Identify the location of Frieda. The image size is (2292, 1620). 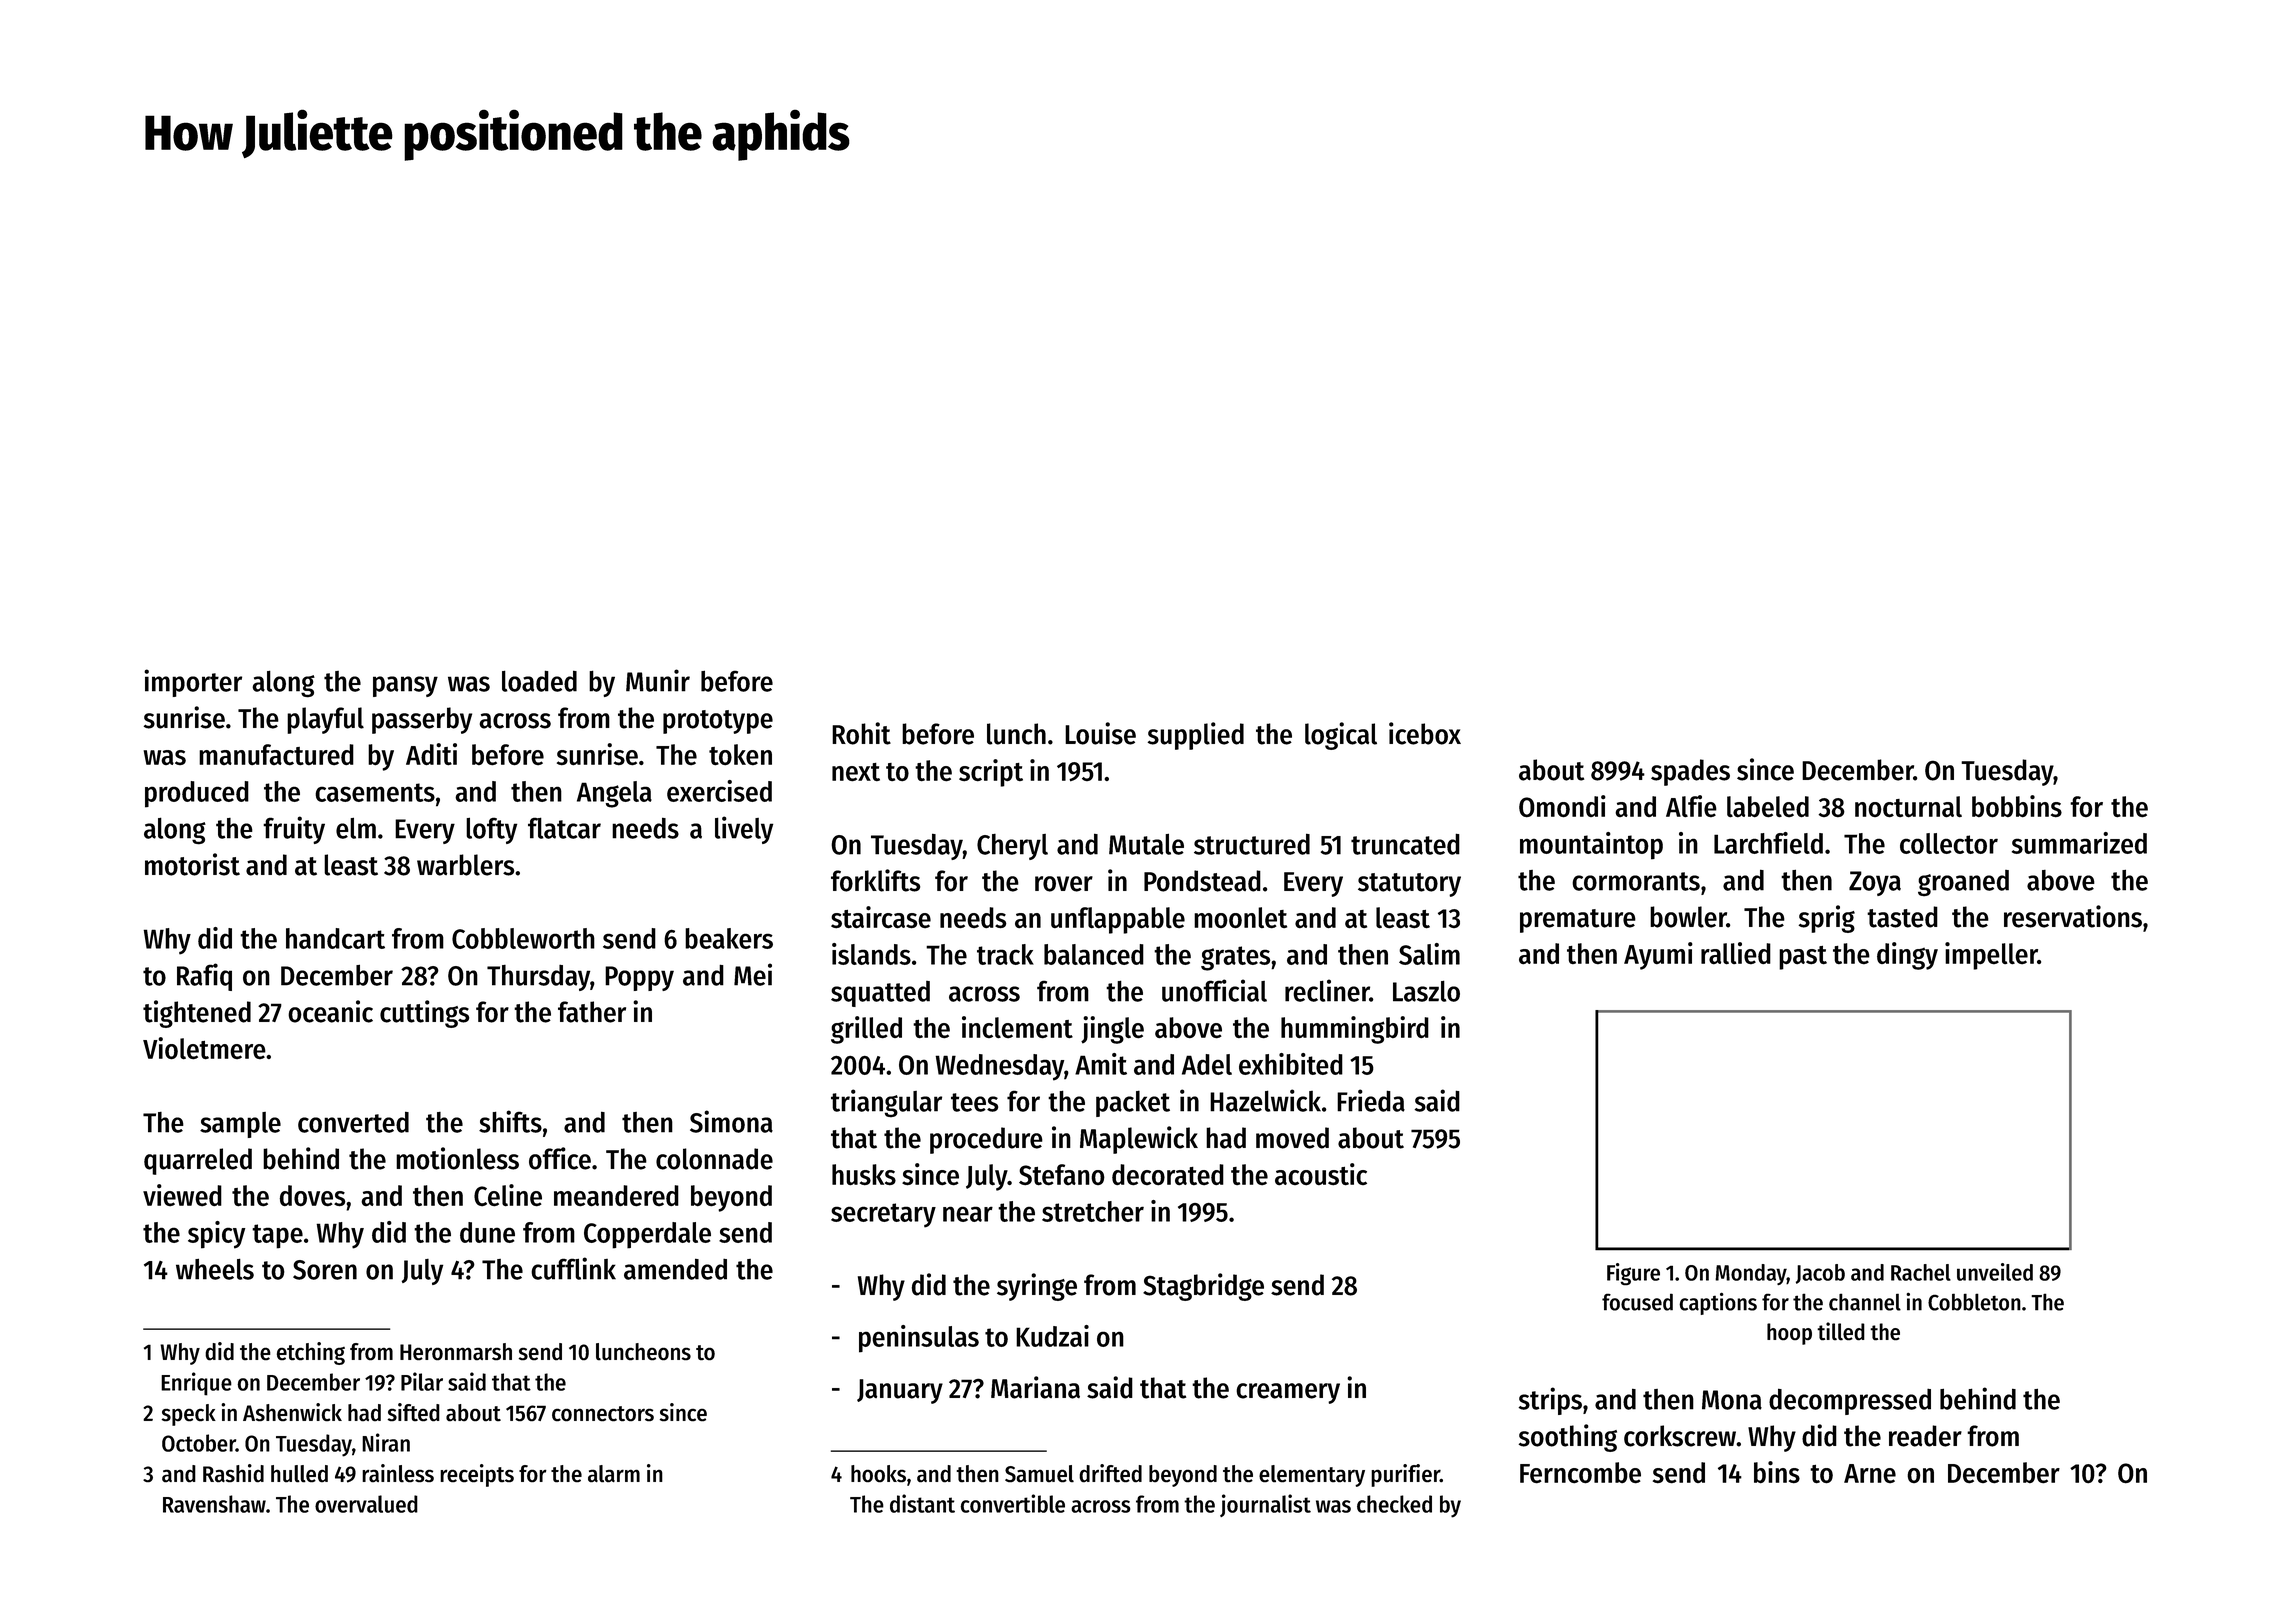
(1371, 1100).
